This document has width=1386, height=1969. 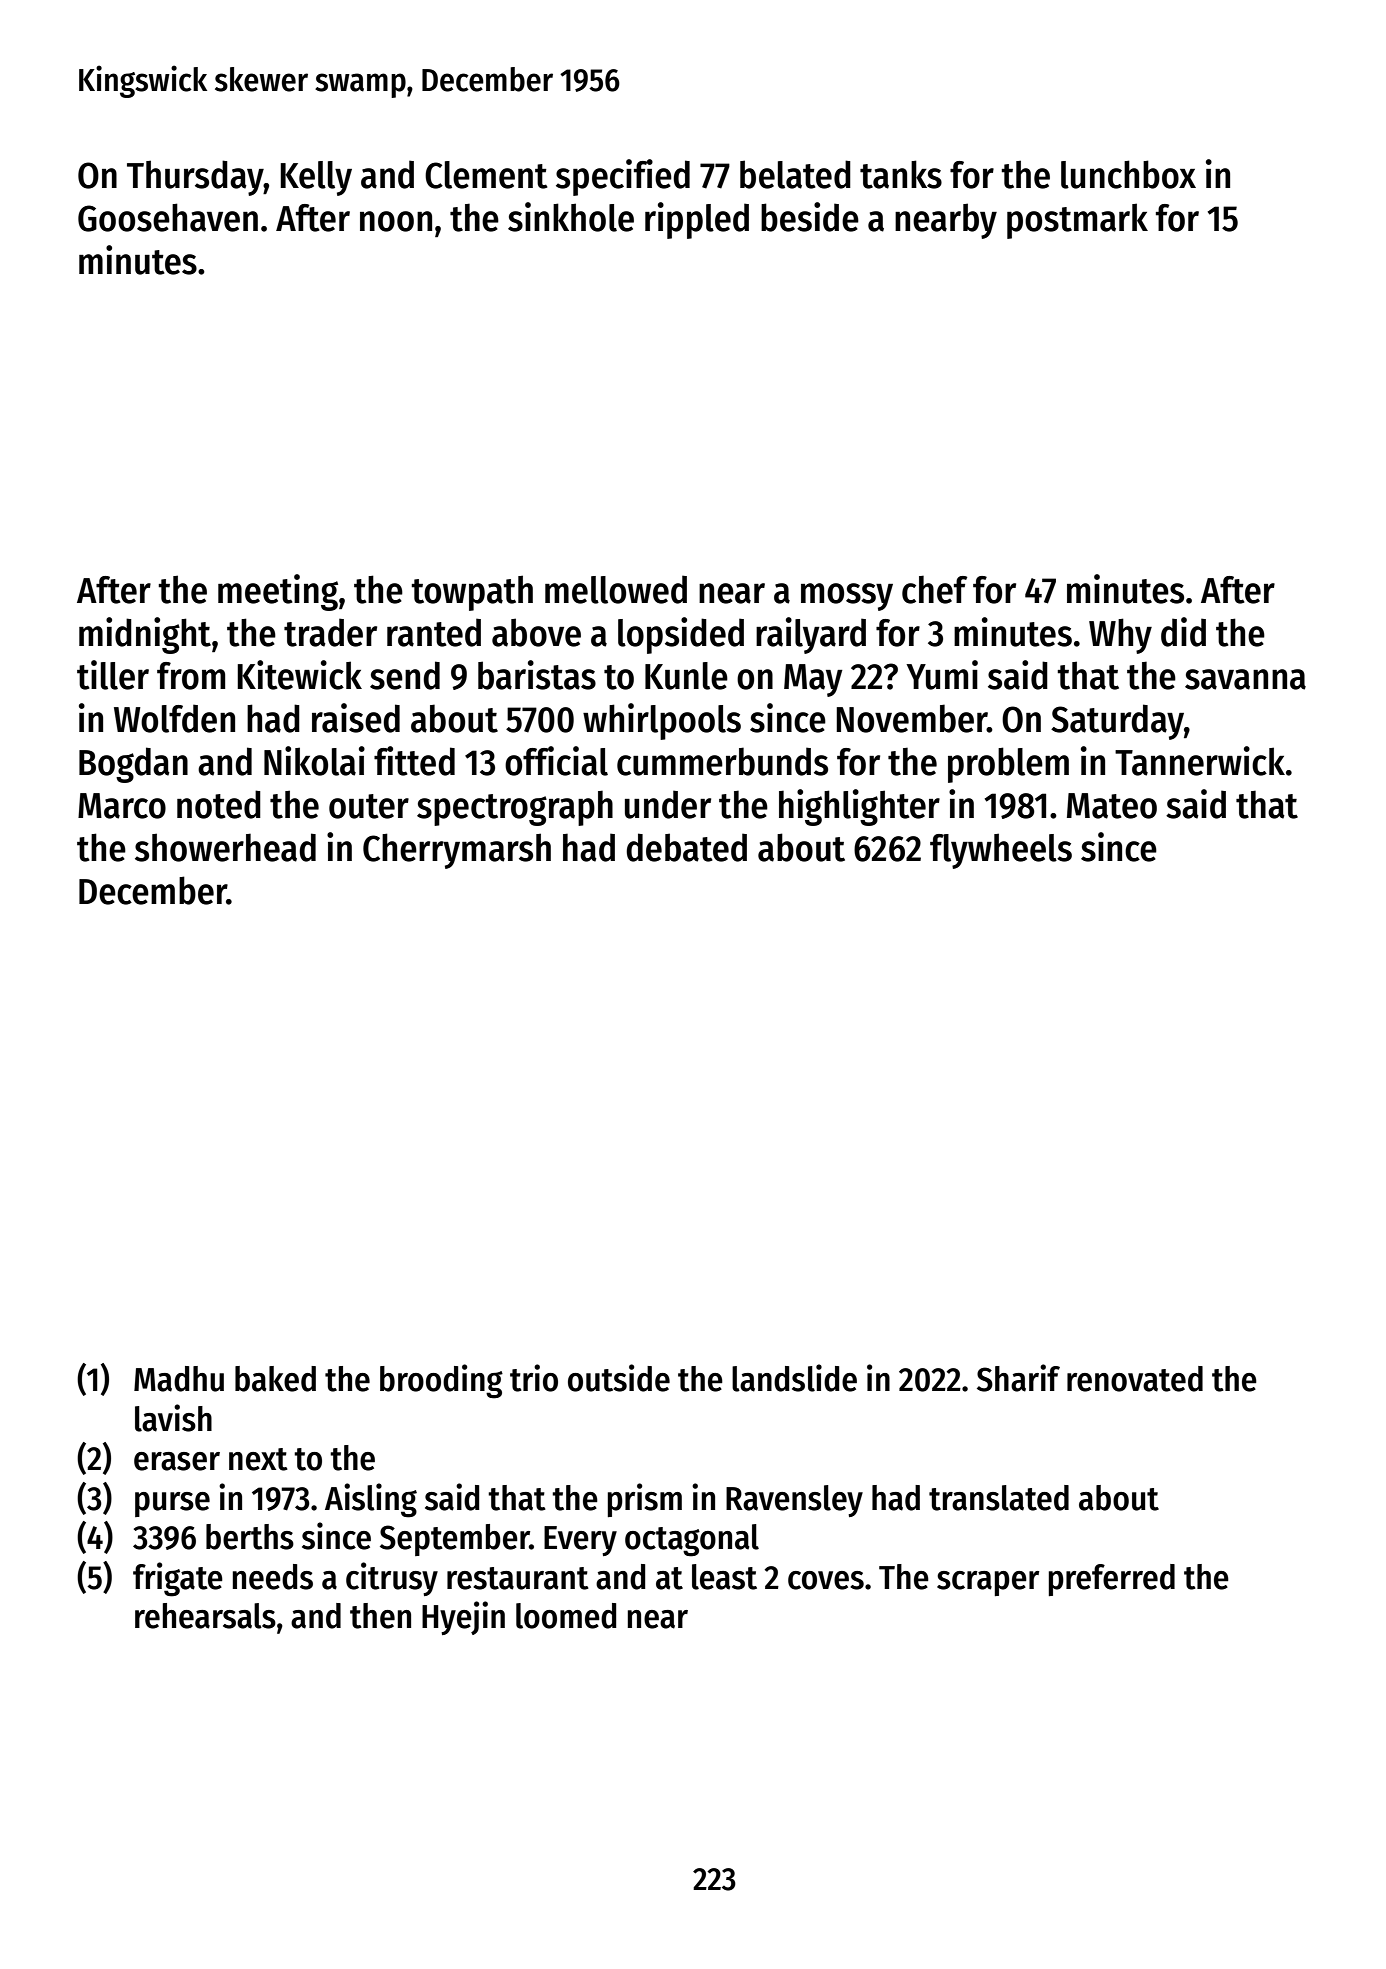 What do you see at coordinates (566, 1616) in the document?
I see `loomed` at bounding box center [566, 1616].
